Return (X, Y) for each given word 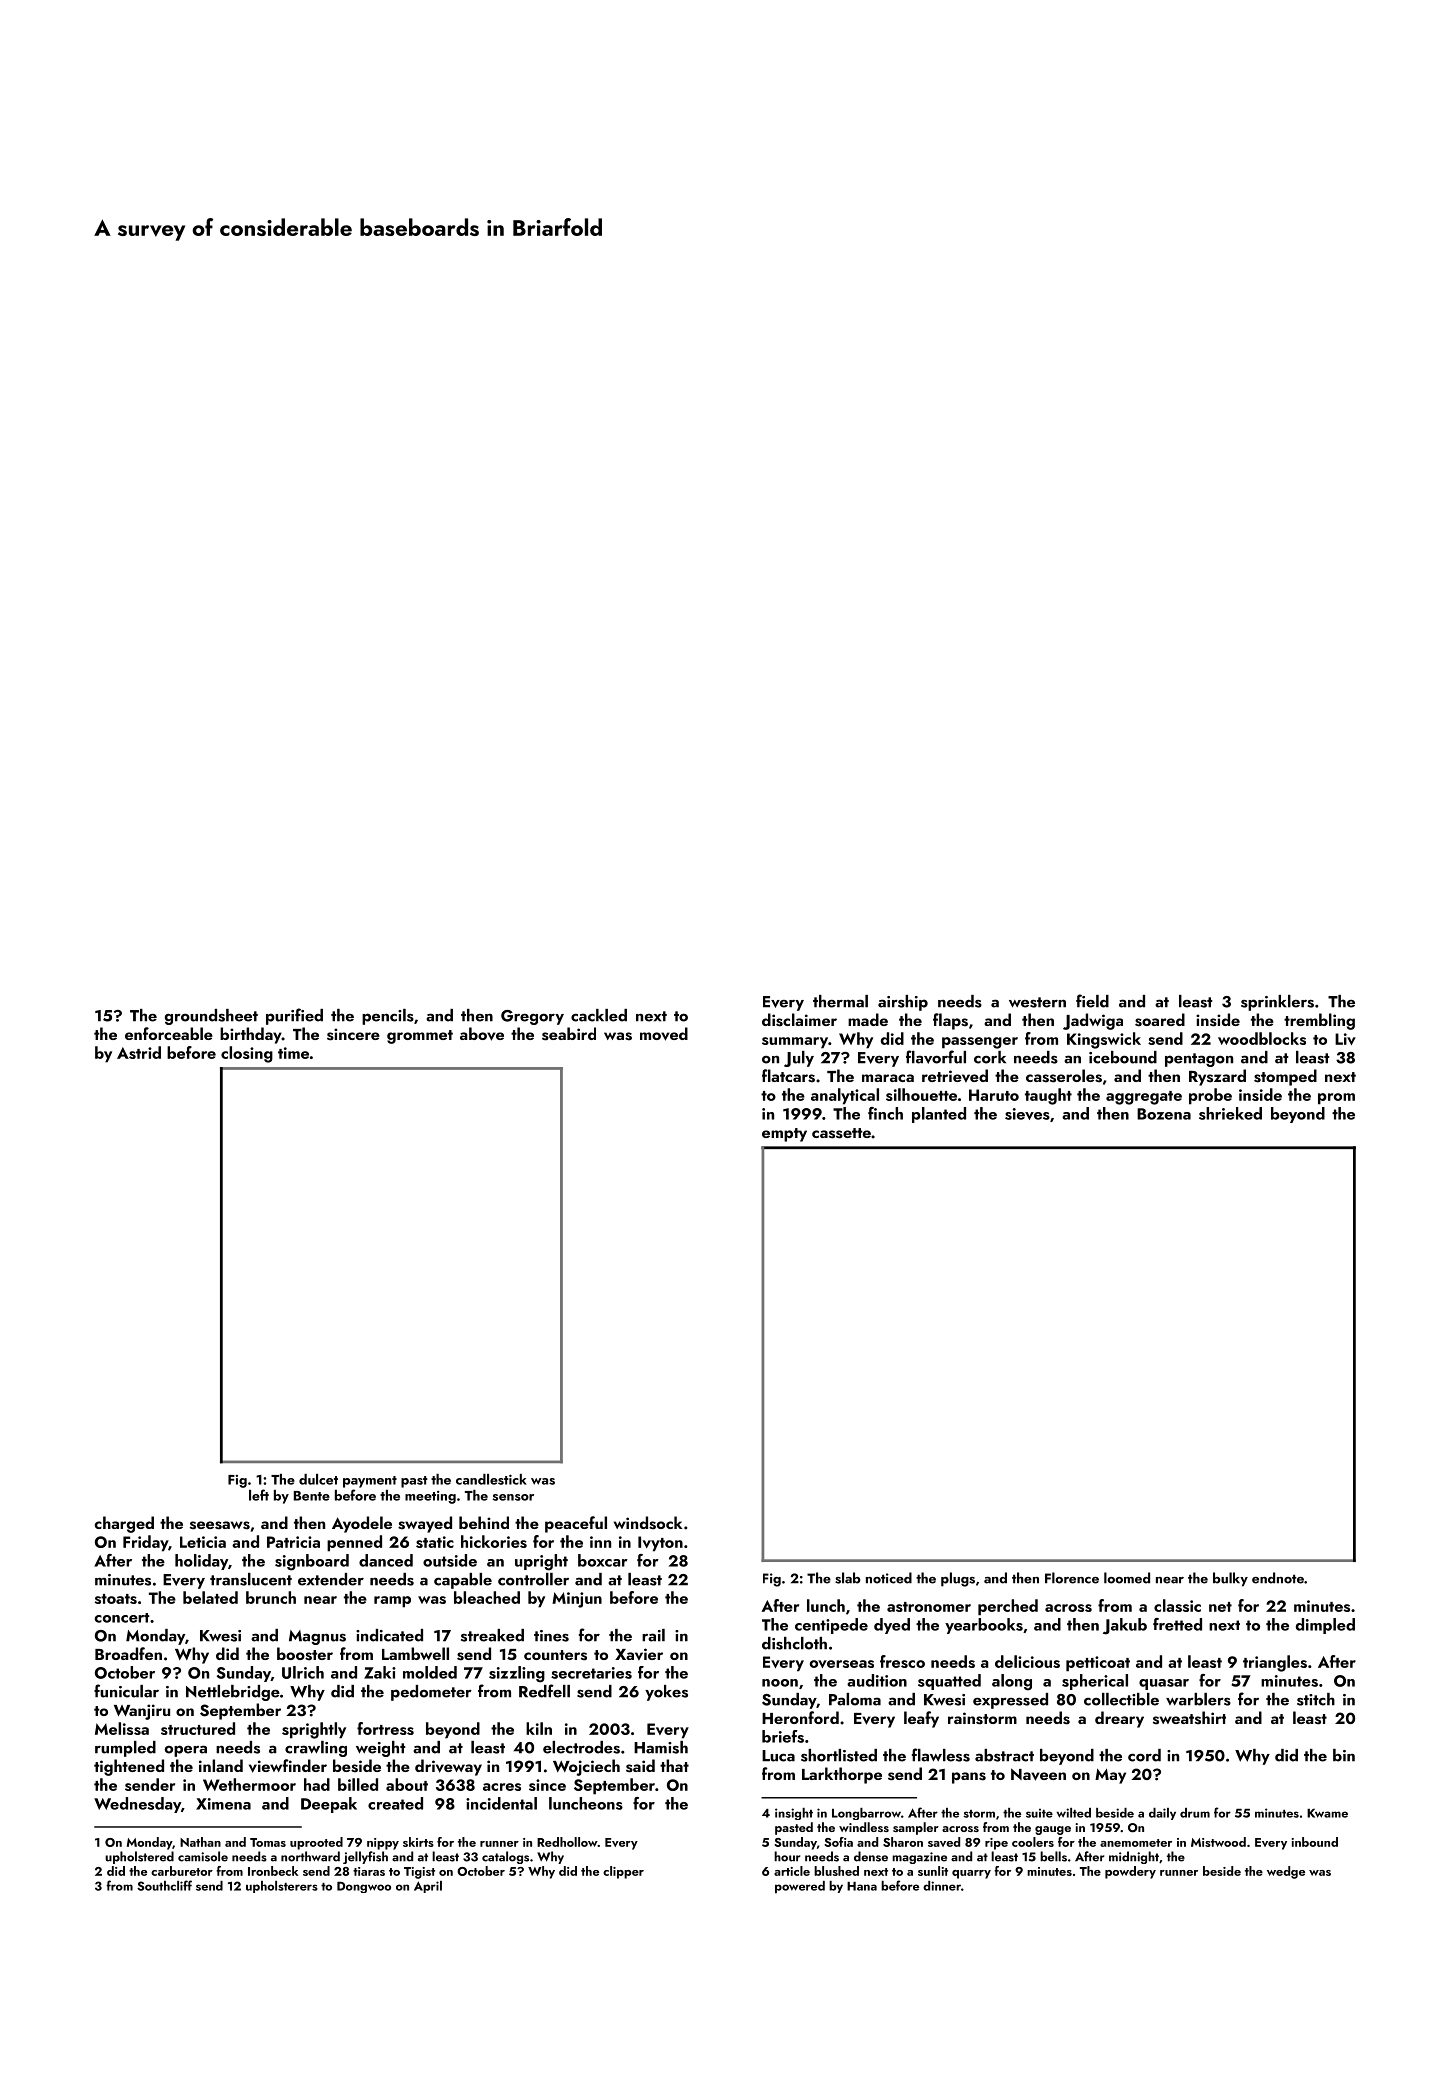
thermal (840, 1001)
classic (1177, 1605)
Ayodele (362, 1524)
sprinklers (1277, 1003)
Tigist (419, 1873)
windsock (648, 1523)
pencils (388, 1017)
